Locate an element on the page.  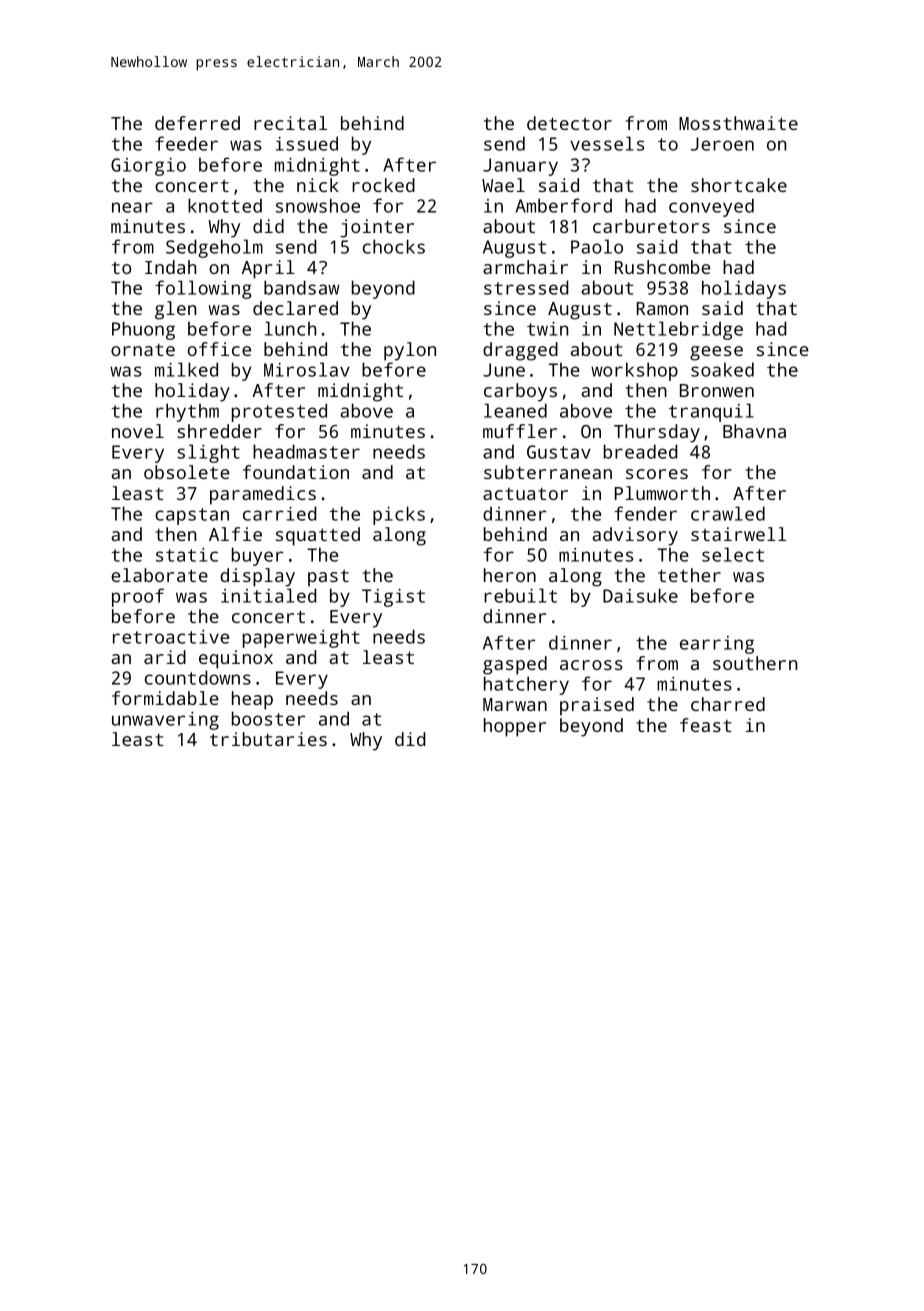
Indah is located at coordinates (170, 267).
